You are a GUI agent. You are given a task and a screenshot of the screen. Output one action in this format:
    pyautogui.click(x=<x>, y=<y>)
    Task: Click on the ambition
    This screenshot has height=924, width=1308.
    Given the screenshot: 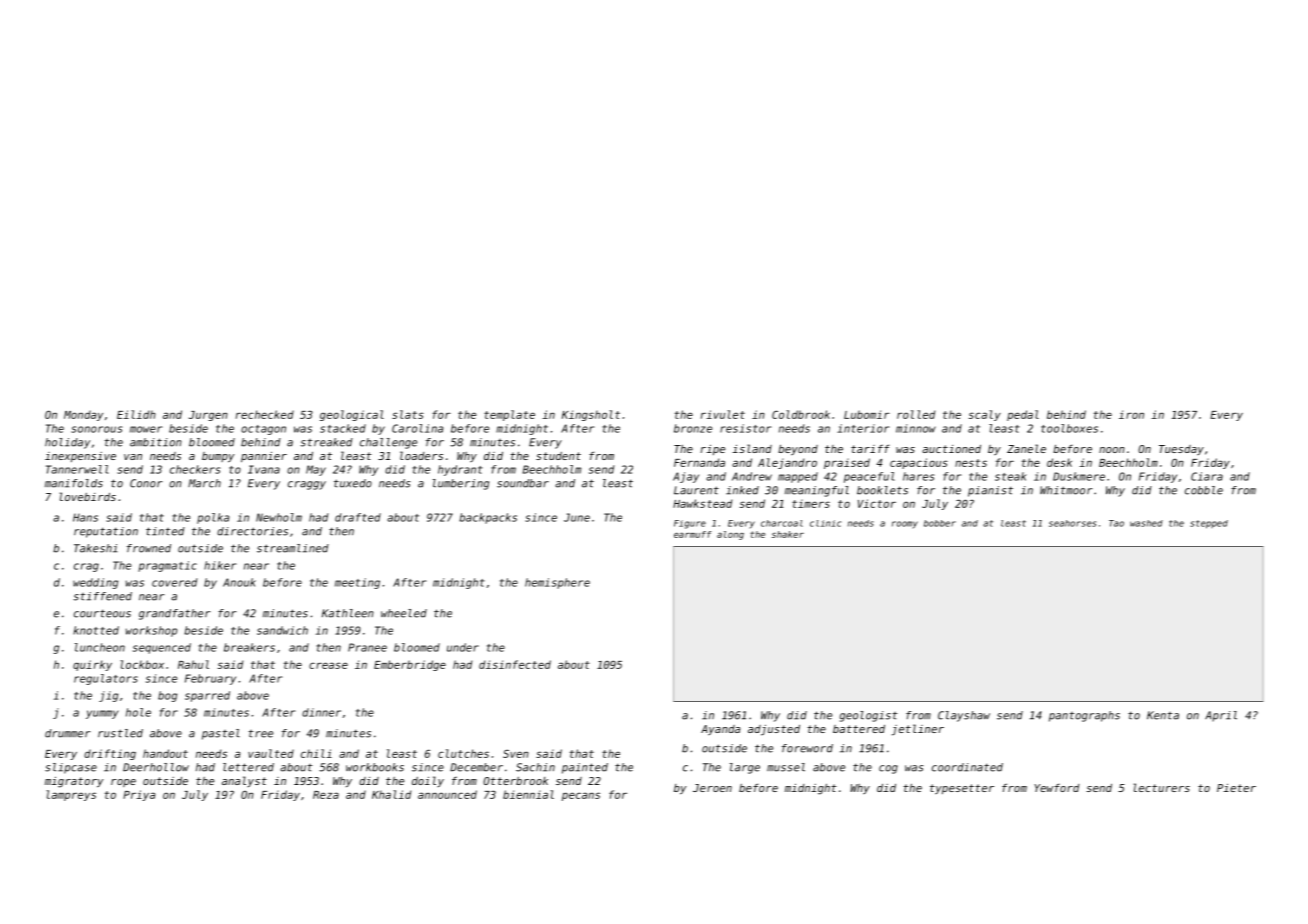 What is the action you would take?
    pyautogui.click(x=156, y=442)
